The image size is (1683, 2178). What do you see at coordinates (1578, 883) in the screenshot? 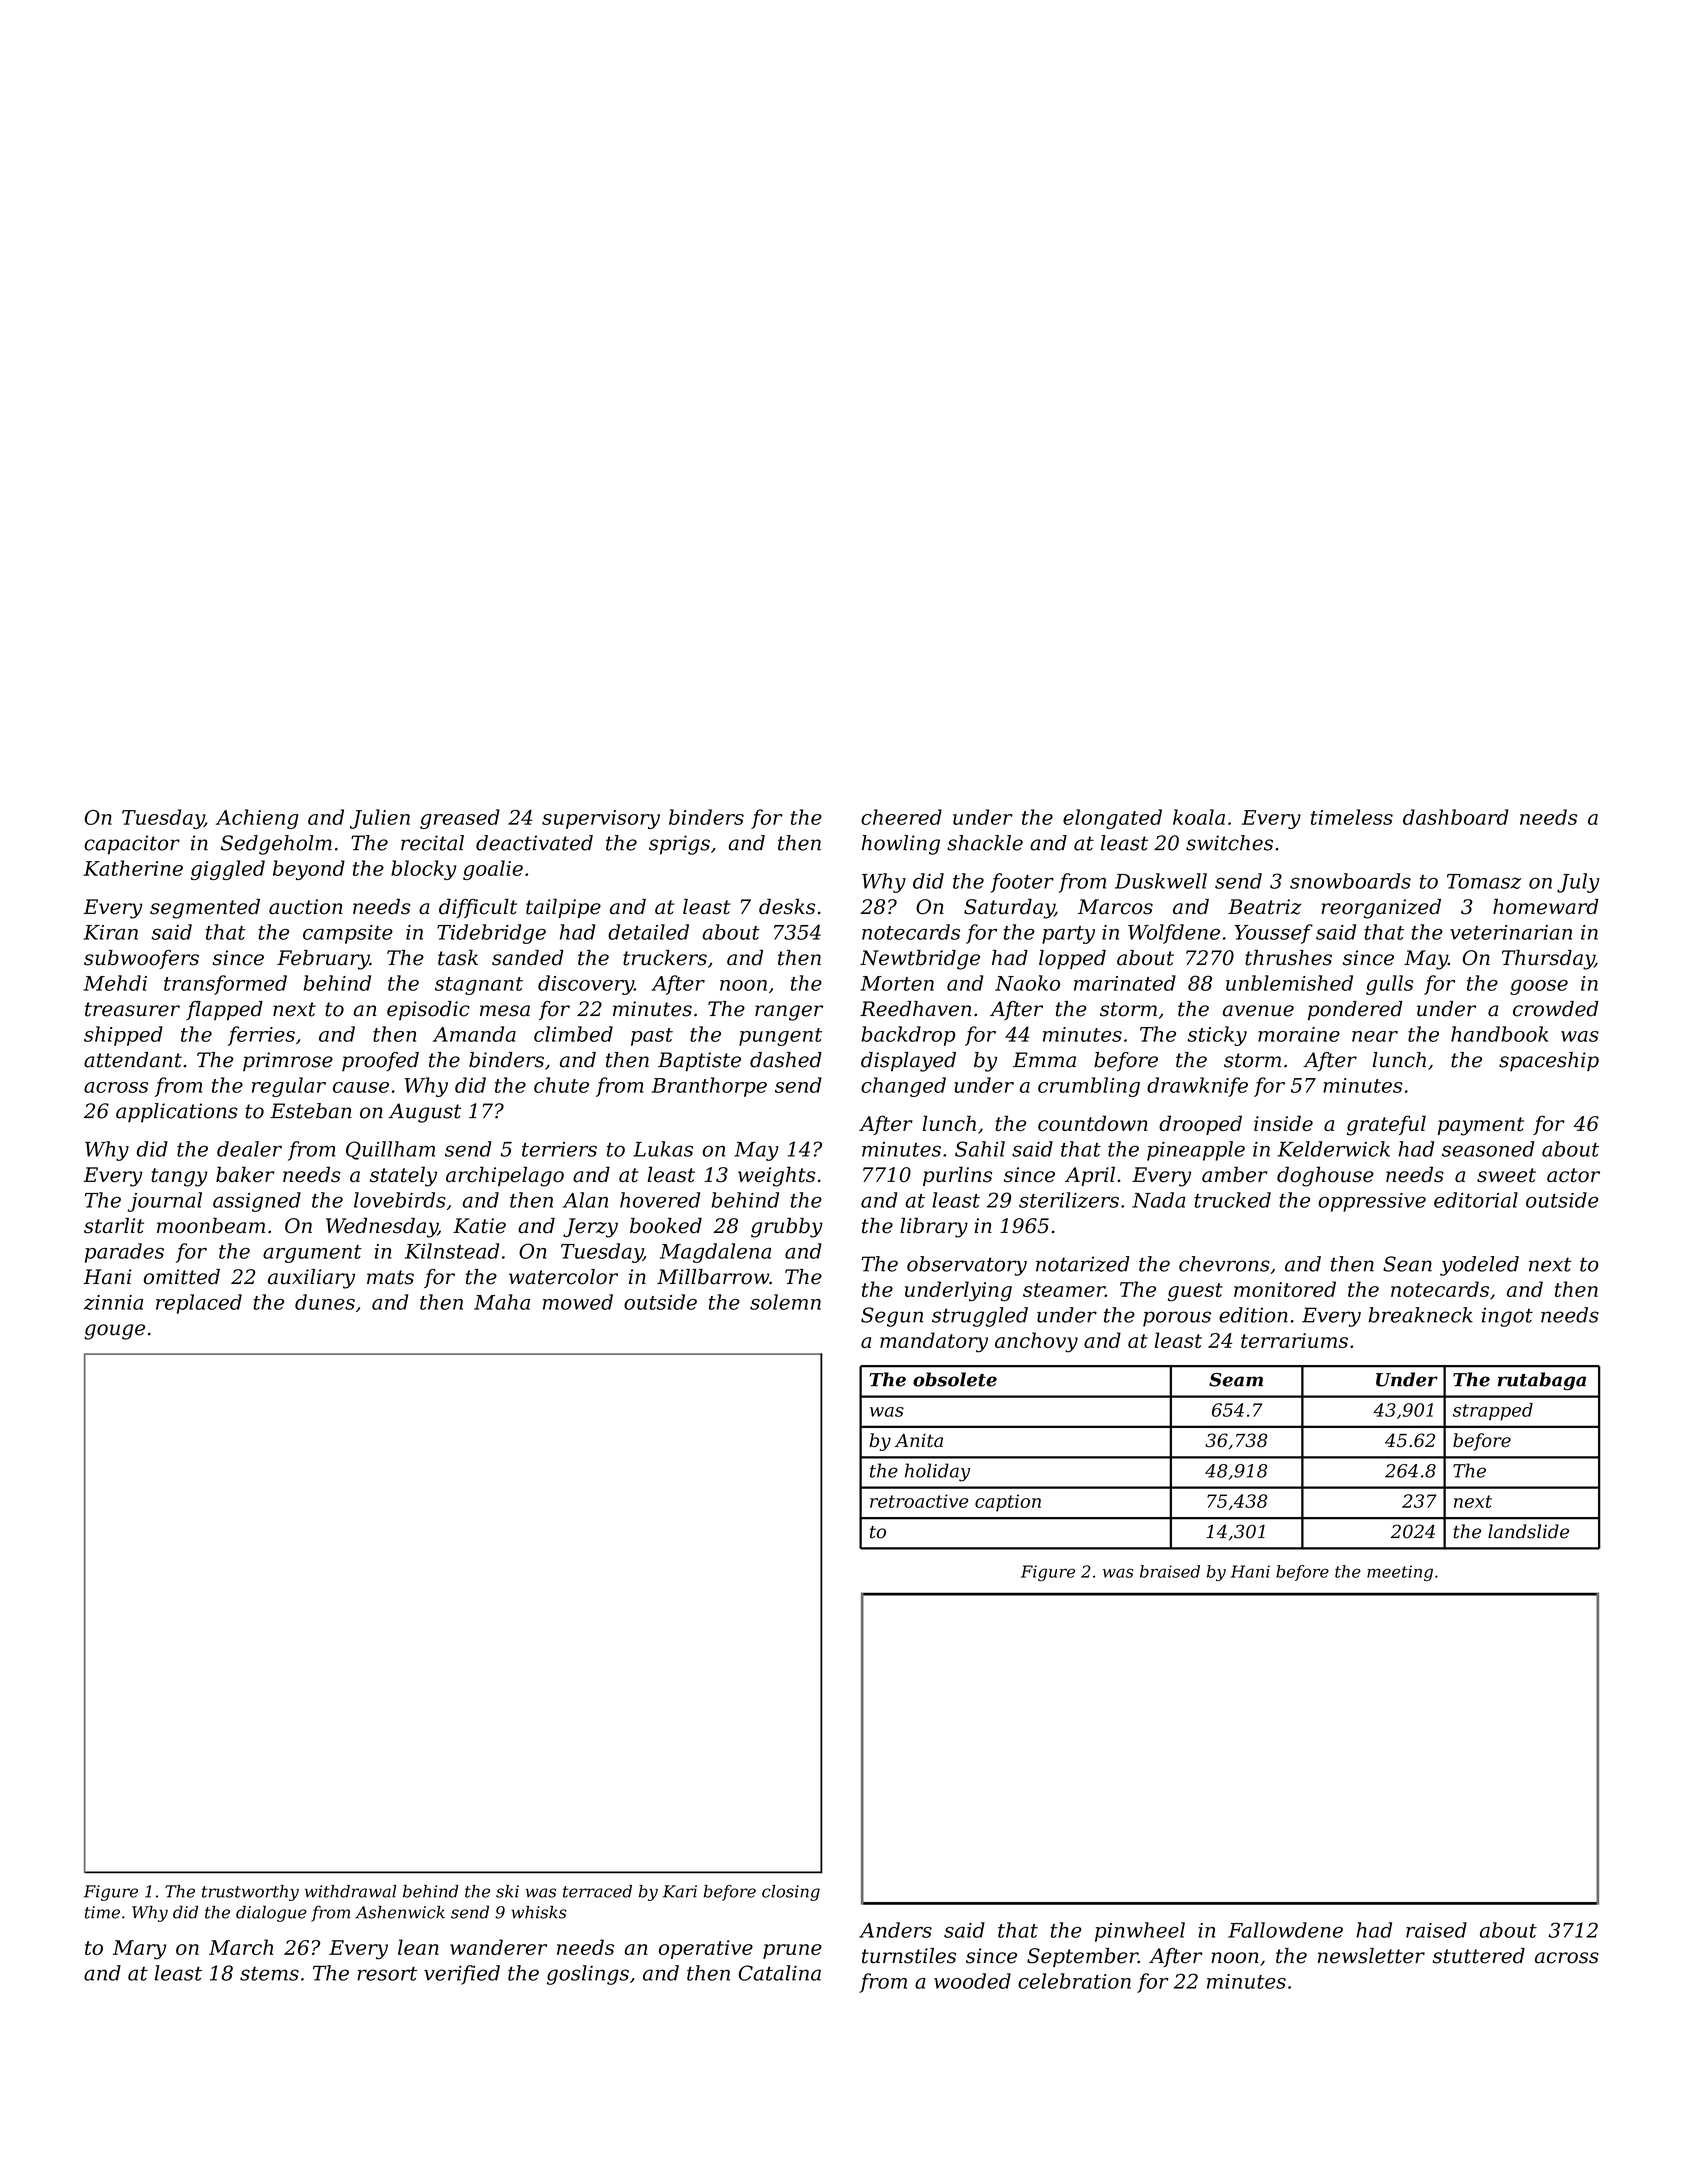
I see `July` at bounding box center [1578, 883].
